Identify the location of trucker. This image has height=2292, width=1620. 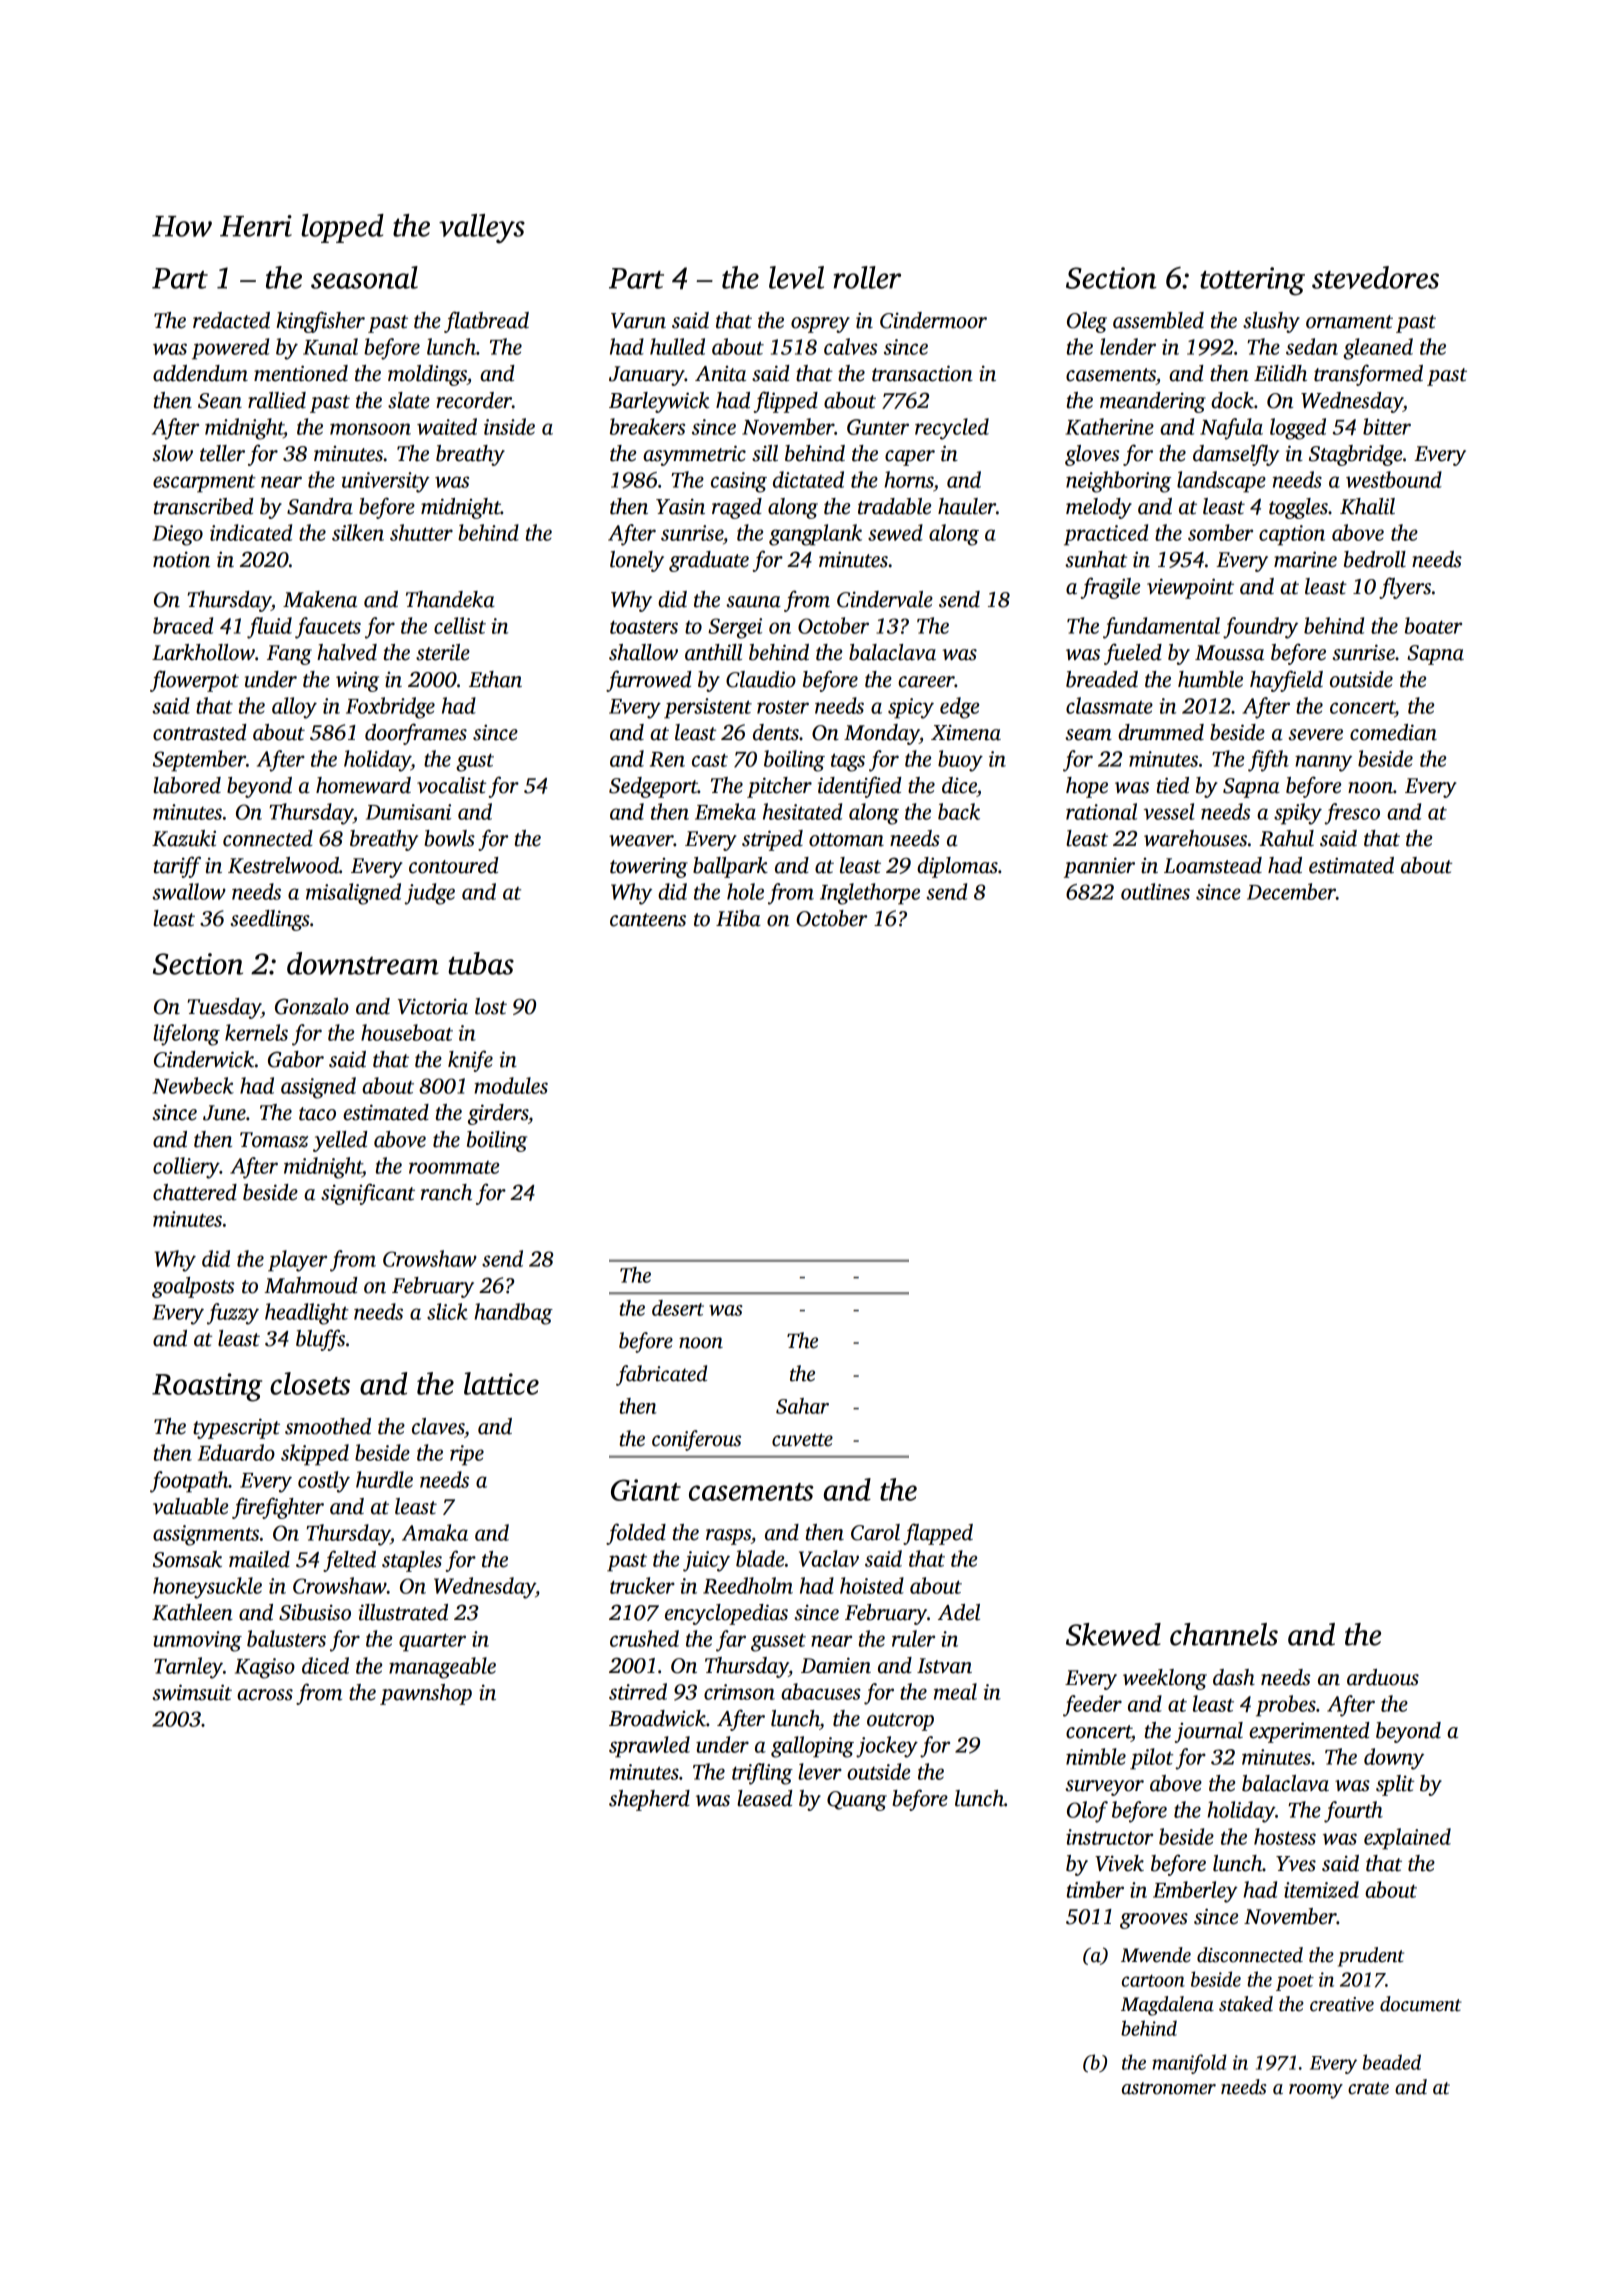
(642, 1585).
